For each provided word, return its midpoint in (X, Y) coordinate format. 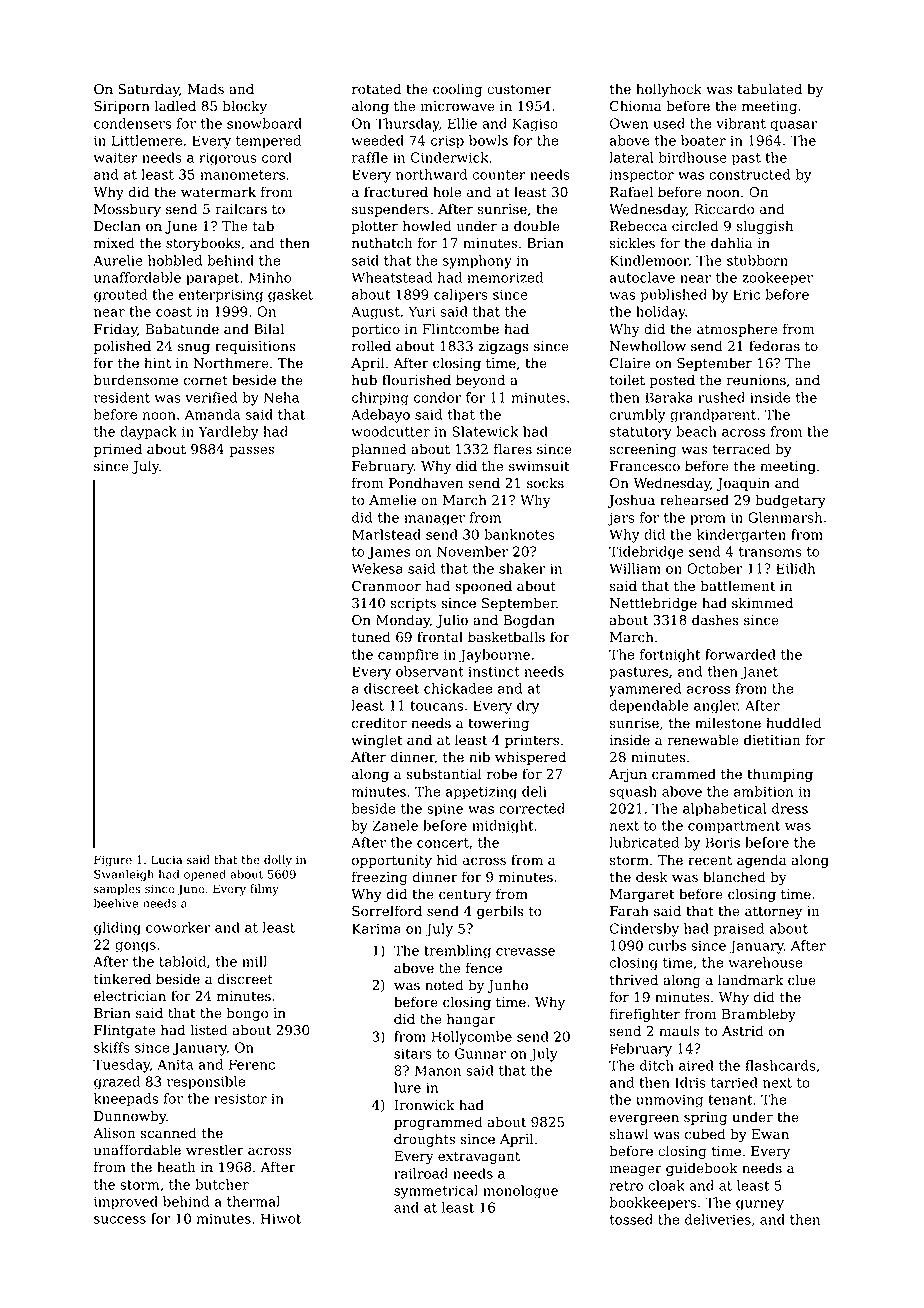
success (120, 1220)
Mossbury (127, 210)
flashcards (780, 1065)
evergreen (644, 1119)
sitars (413, 1053)
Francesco (645, 466)
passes (251, 451)
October (715, 568)
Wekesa (377, 568)
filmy (264, 890)
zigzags (503, 347)
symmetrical (436, 1192)
